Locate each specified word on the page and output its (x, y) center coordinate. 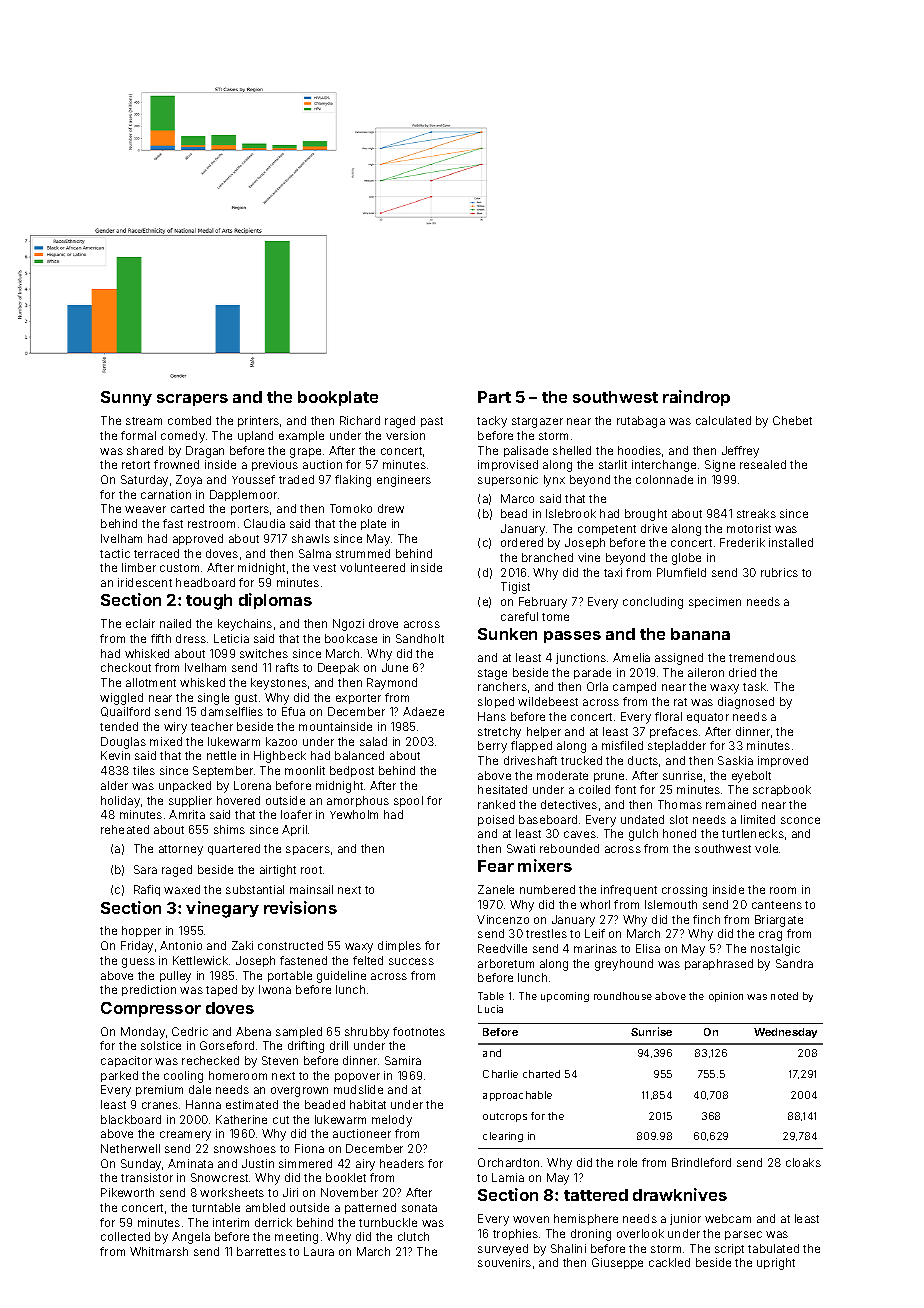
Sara (145, 869)
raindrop (696, 398)
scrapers (192, 400)
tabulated (773, 1248)
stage (492, 674)
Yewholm (354, 814)
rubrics (779, 572)
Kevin (115, 755)
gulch (643, 835)
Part (494, 397)
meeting (296, 1238)
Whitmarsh (159, 1251)
